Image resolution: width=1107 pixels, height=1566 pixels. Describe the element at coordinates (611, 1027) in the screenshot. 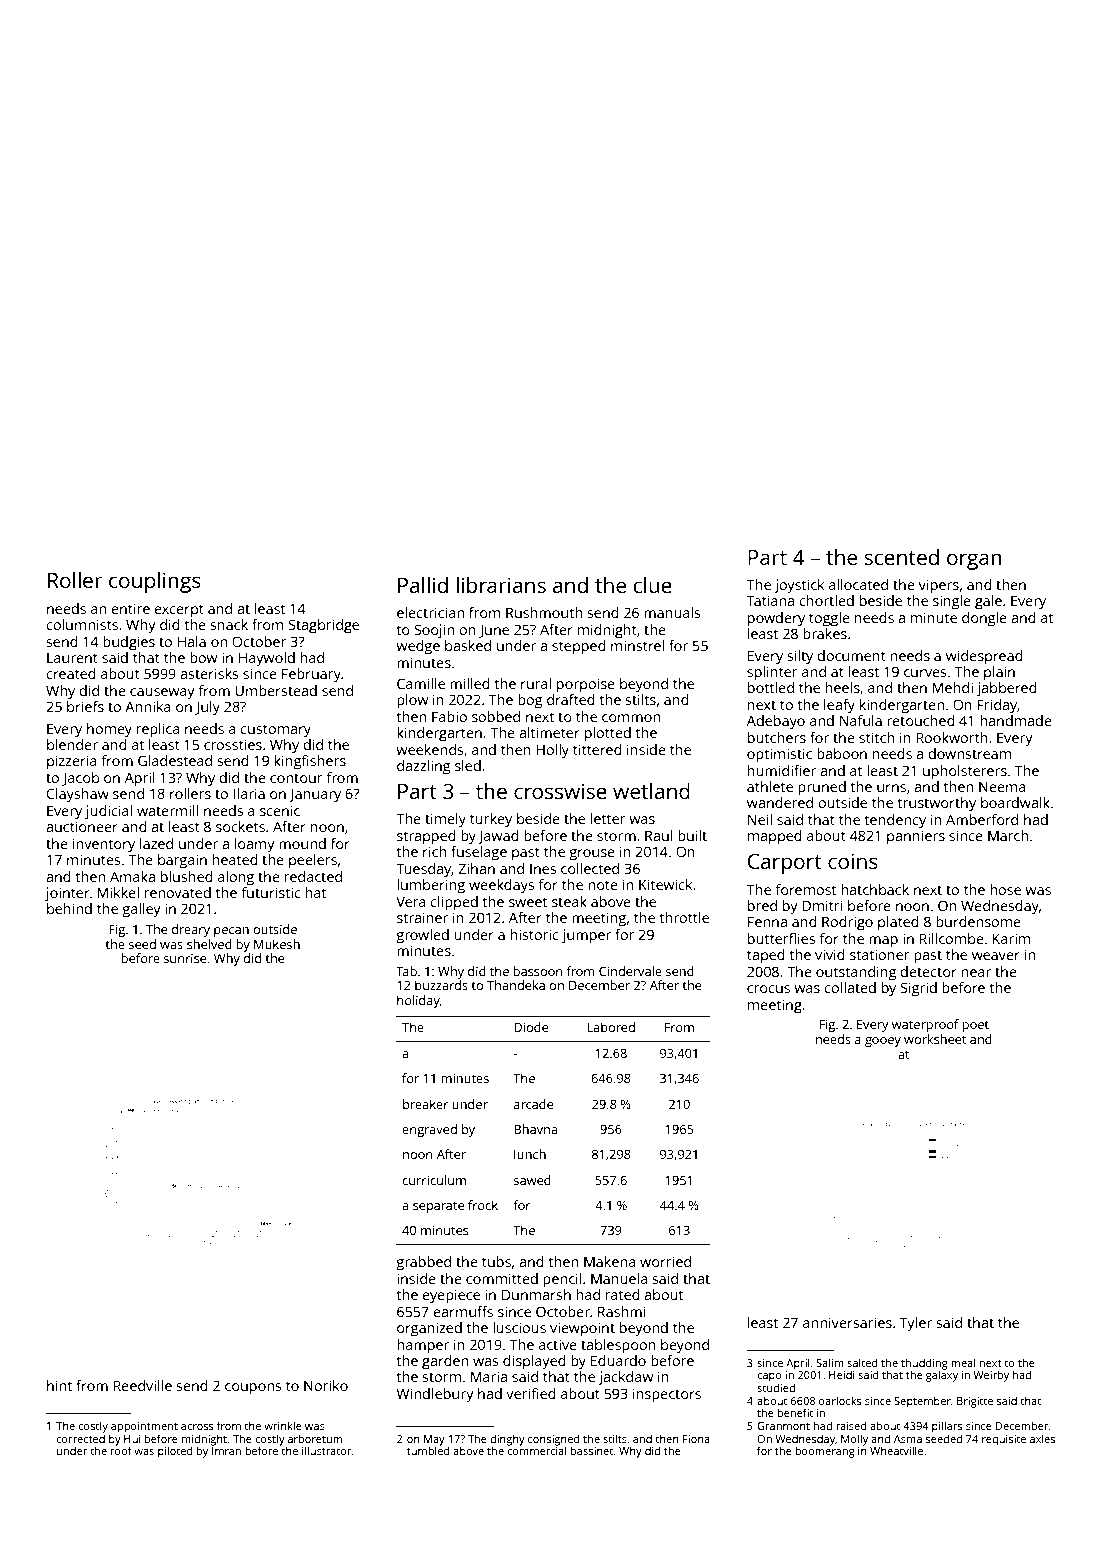

I see `Labored` at that location.
